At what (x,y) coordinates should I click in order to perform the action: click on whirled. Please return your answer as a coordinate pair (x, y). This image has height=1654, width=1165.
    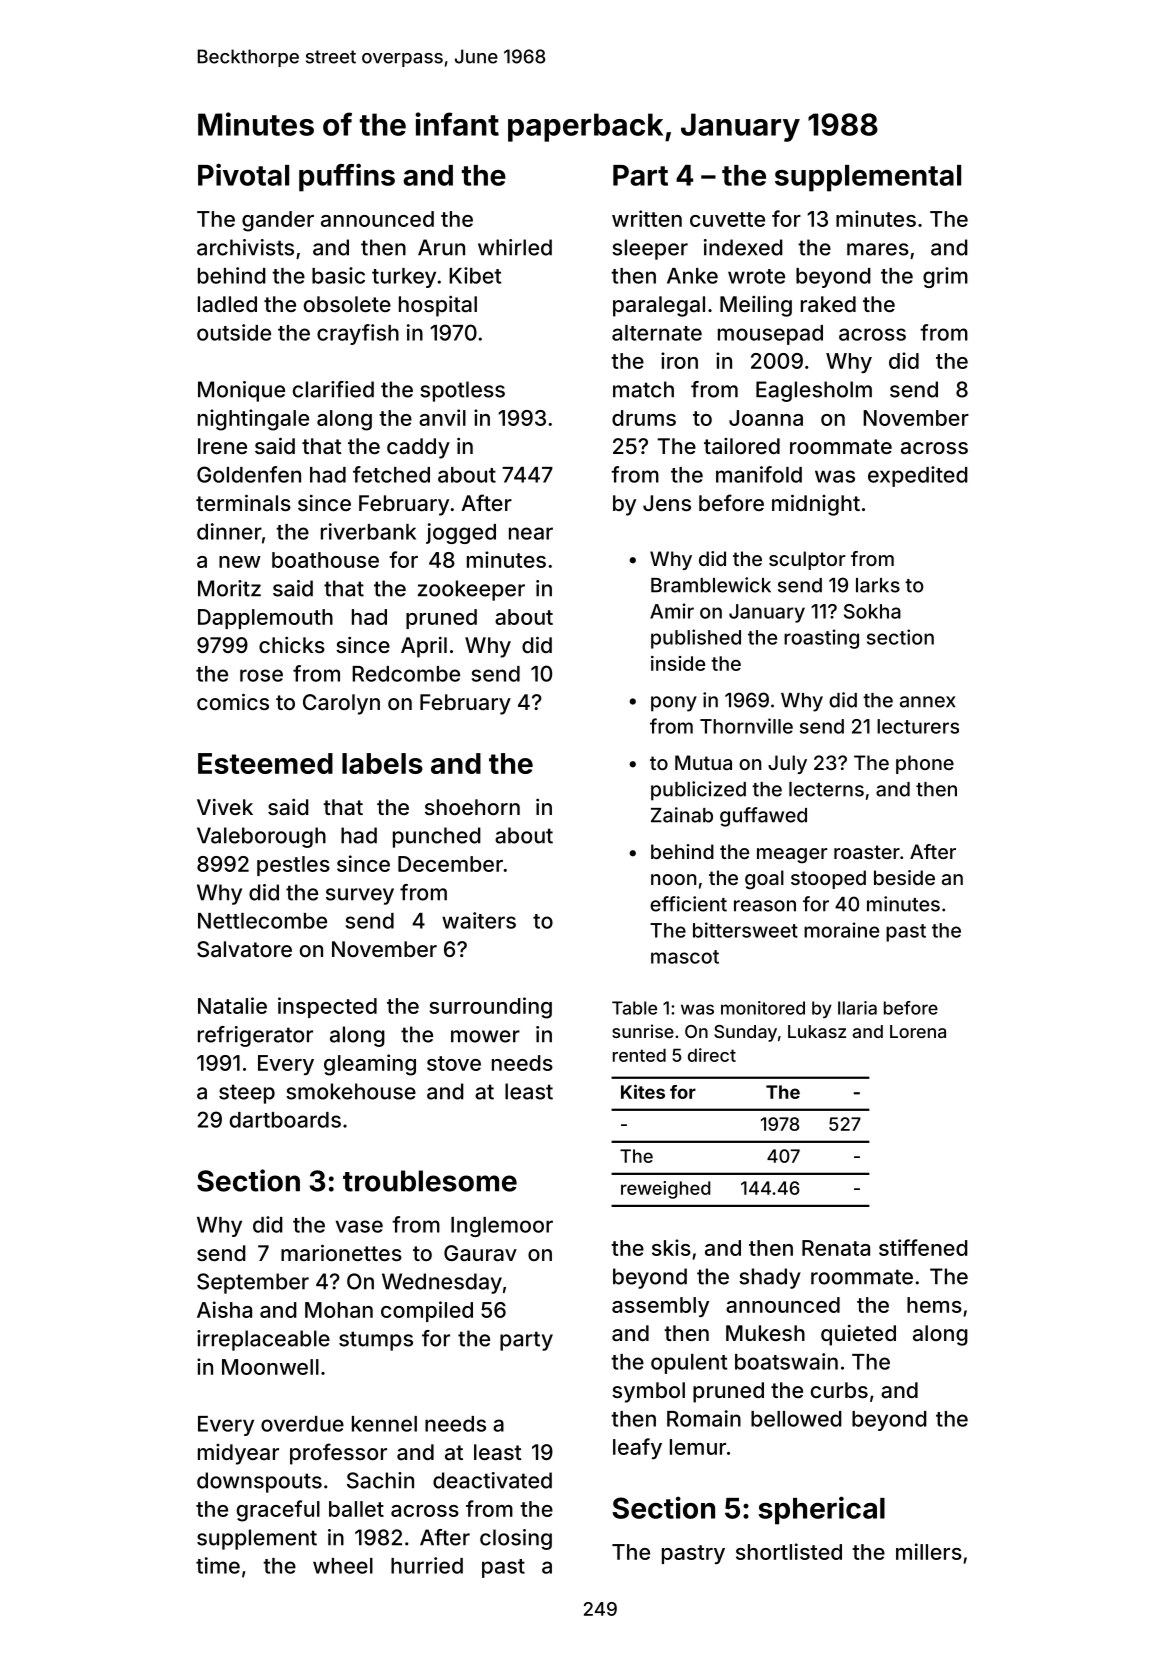
    Looking at the image, I should click on (515, 247).
